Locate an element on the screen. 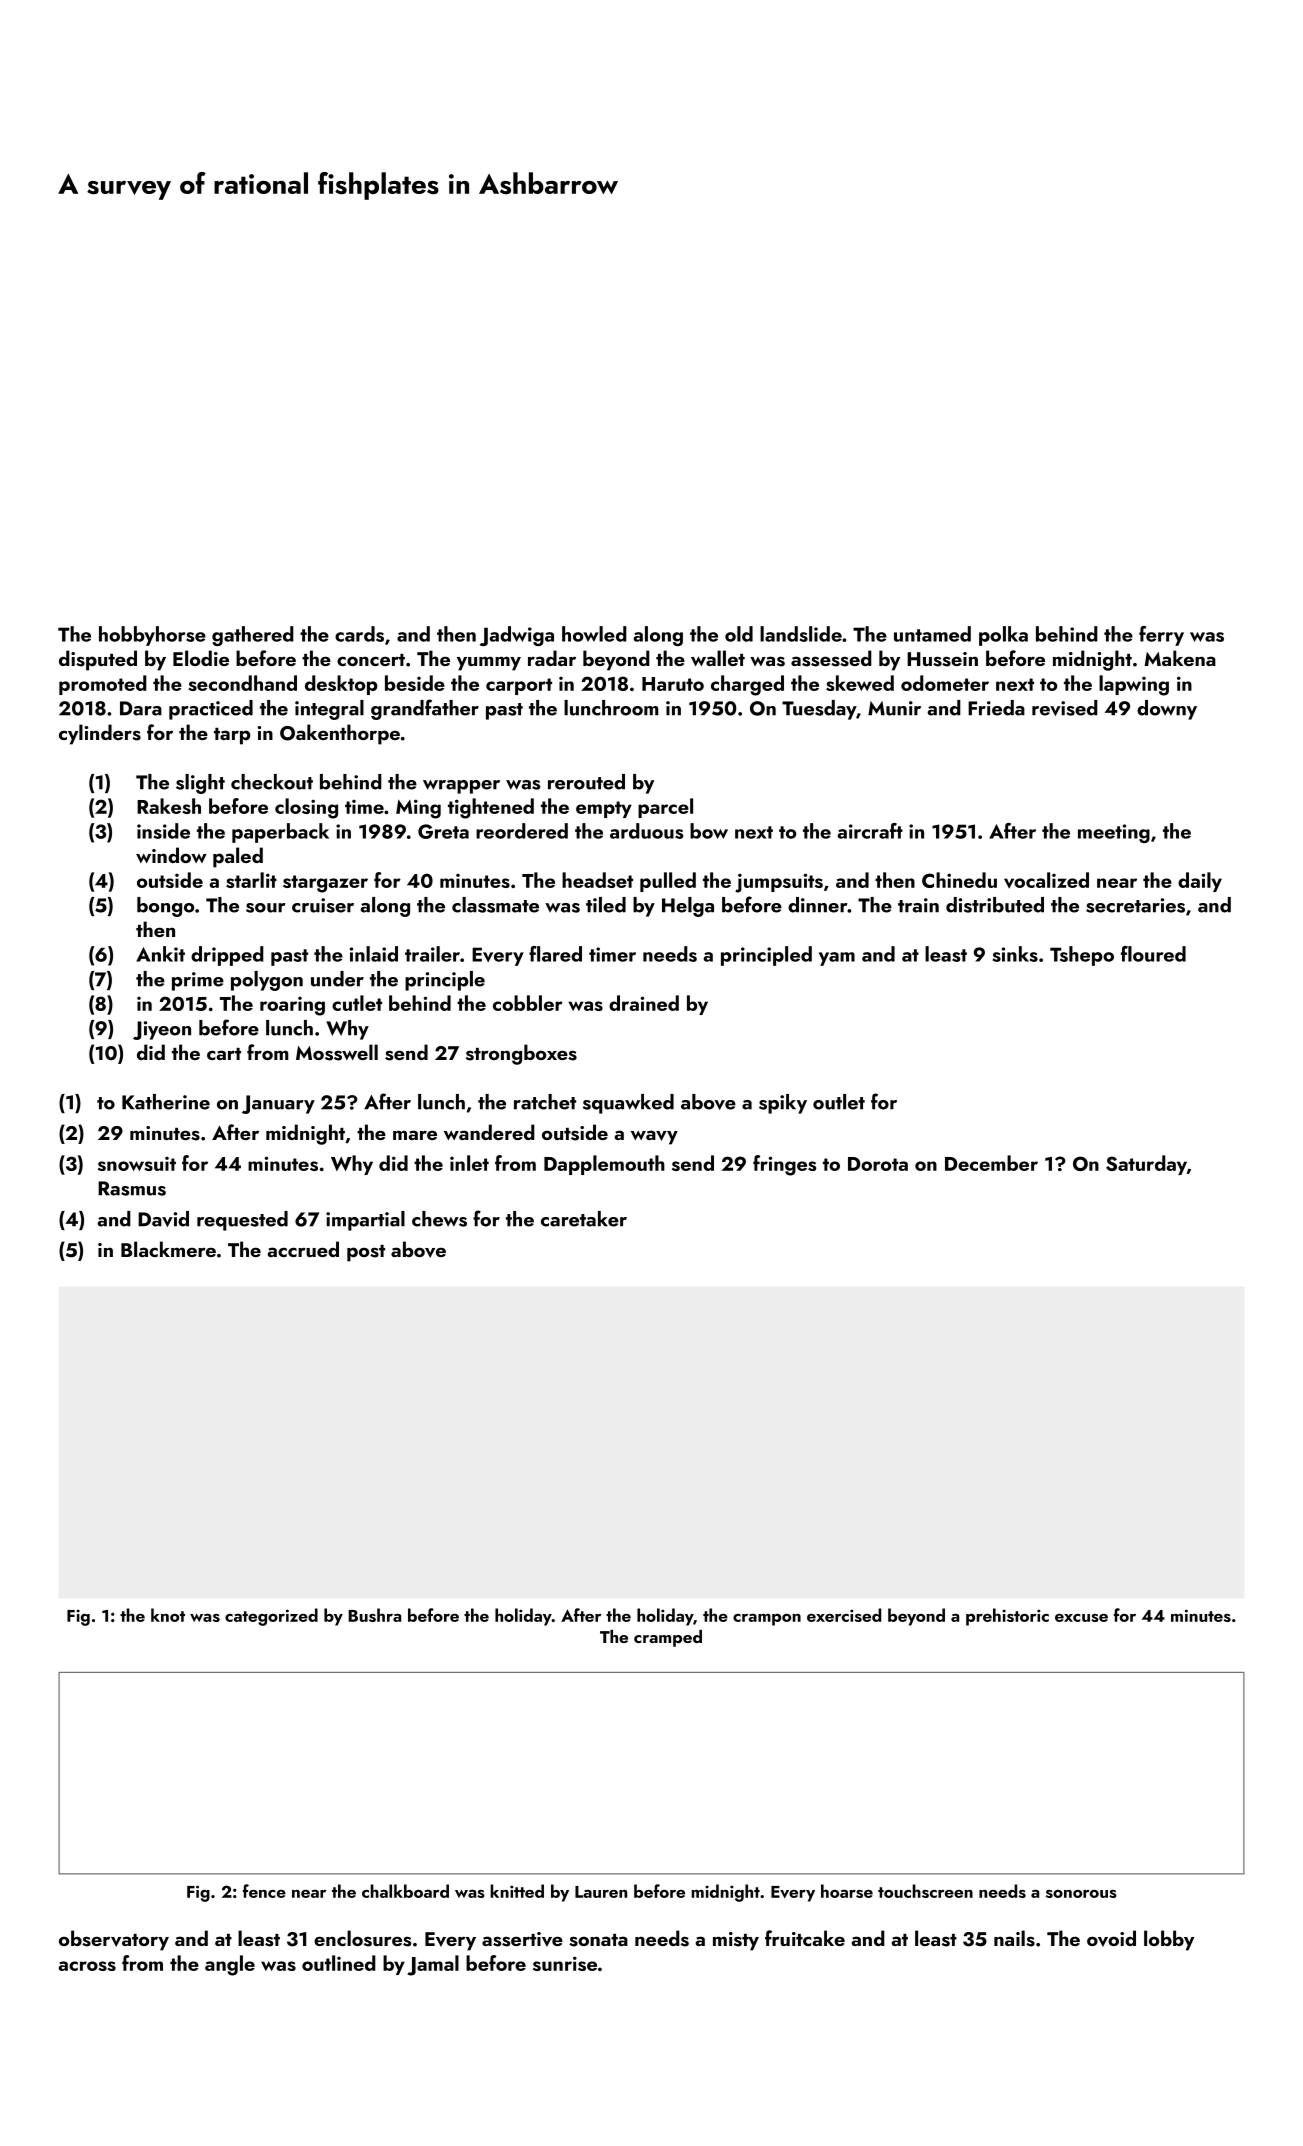 Image resolution: width=1303 pixels, height=2146 pixels. ferry is located at coordinates (1161, 636).
